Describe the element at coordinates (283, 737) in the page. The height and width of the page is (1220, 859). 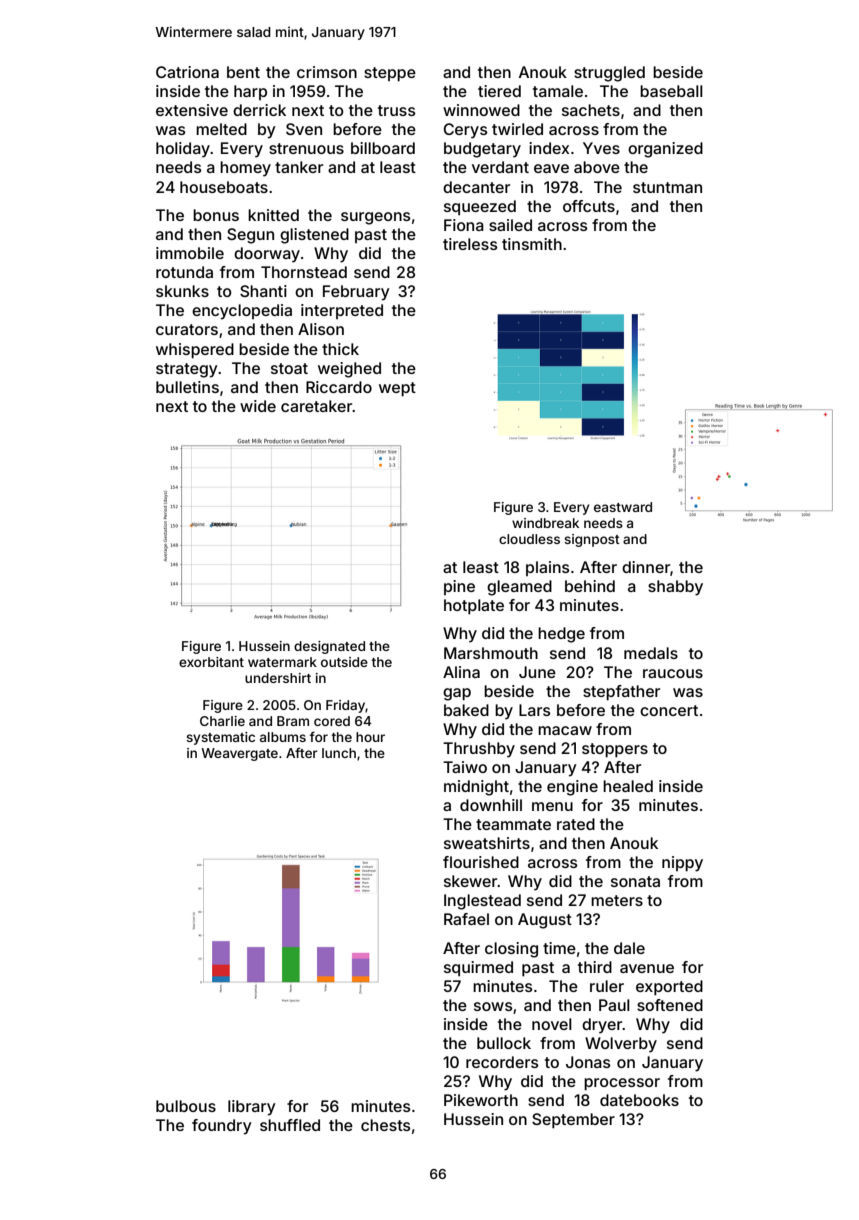
I see `albums` at that location.
